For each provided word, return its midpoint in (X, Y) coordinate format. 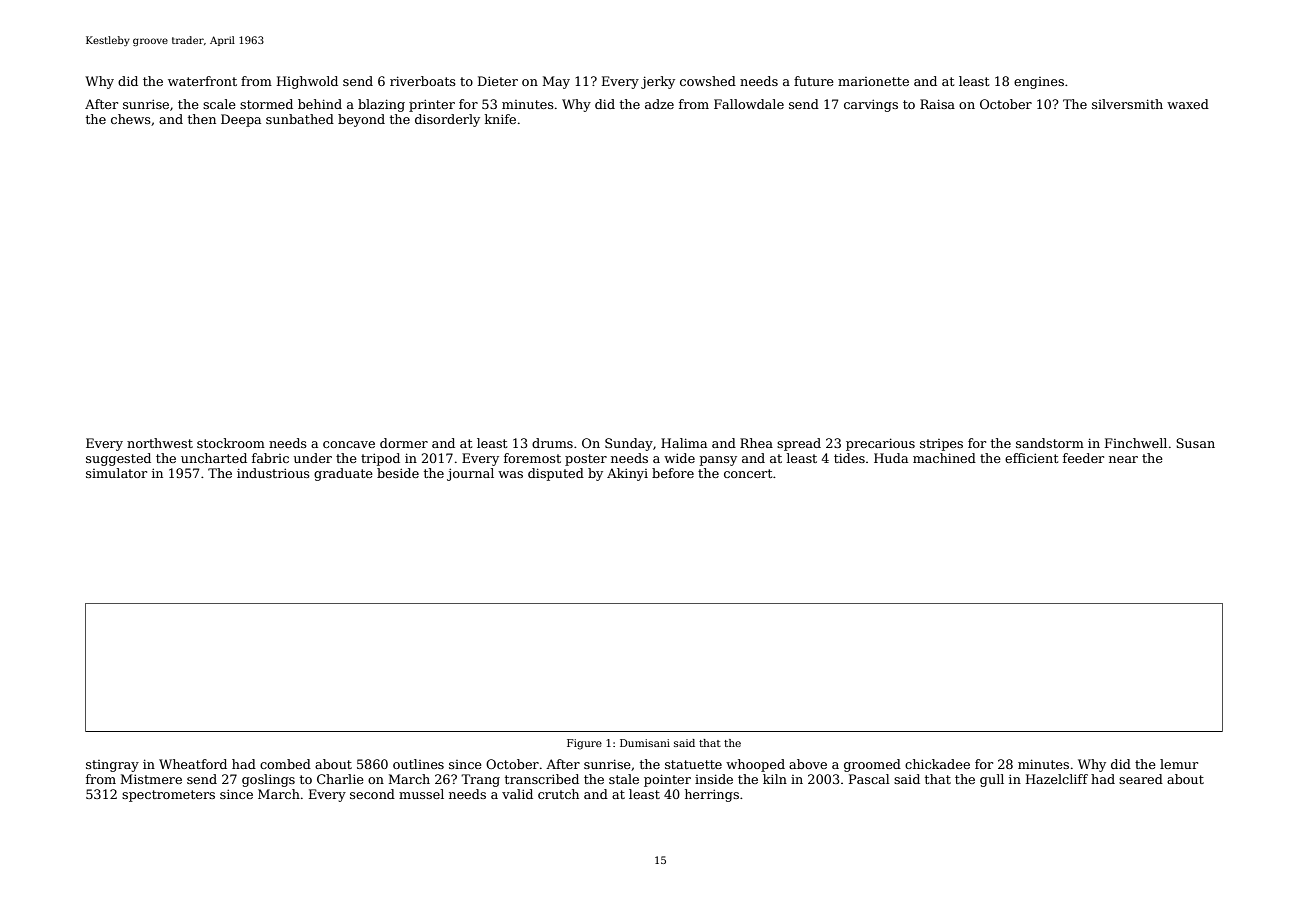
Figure (584, 744)
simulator (116, 473)
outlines (418, 764)
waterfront (202, 81)
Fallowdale (749, 104)
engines (1039, 83)
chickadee (937, 764)
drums (552, 443)
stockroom (231, 443)
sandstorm (1050, 443)
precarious (880, 444)
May (556, 82)
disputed (556, 474)
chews (131, 119)
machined (944, 458)
